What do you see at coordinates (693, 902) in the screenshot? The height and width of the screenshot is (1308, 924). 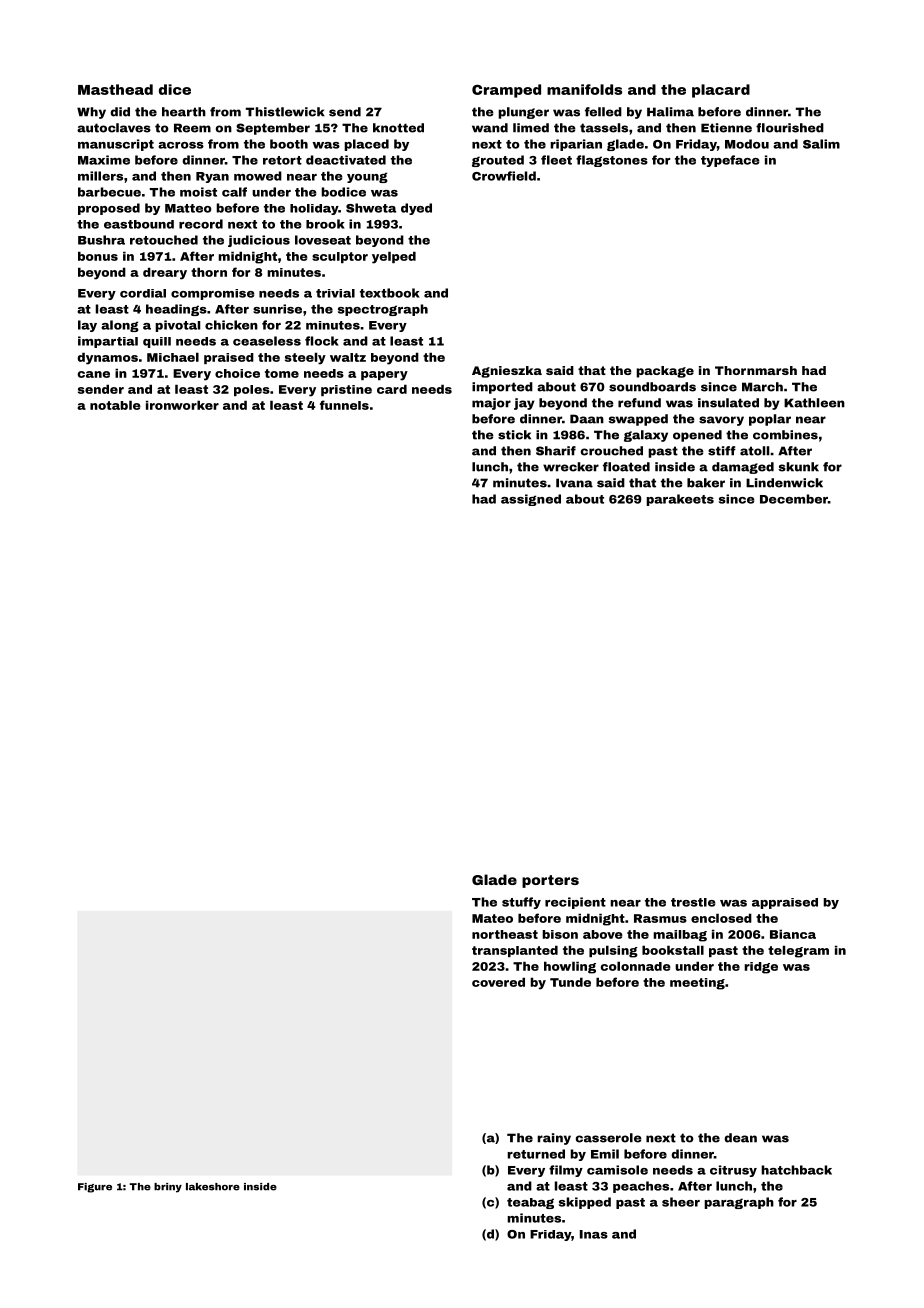 I see `trestle` at bounding box center [693, 902].
